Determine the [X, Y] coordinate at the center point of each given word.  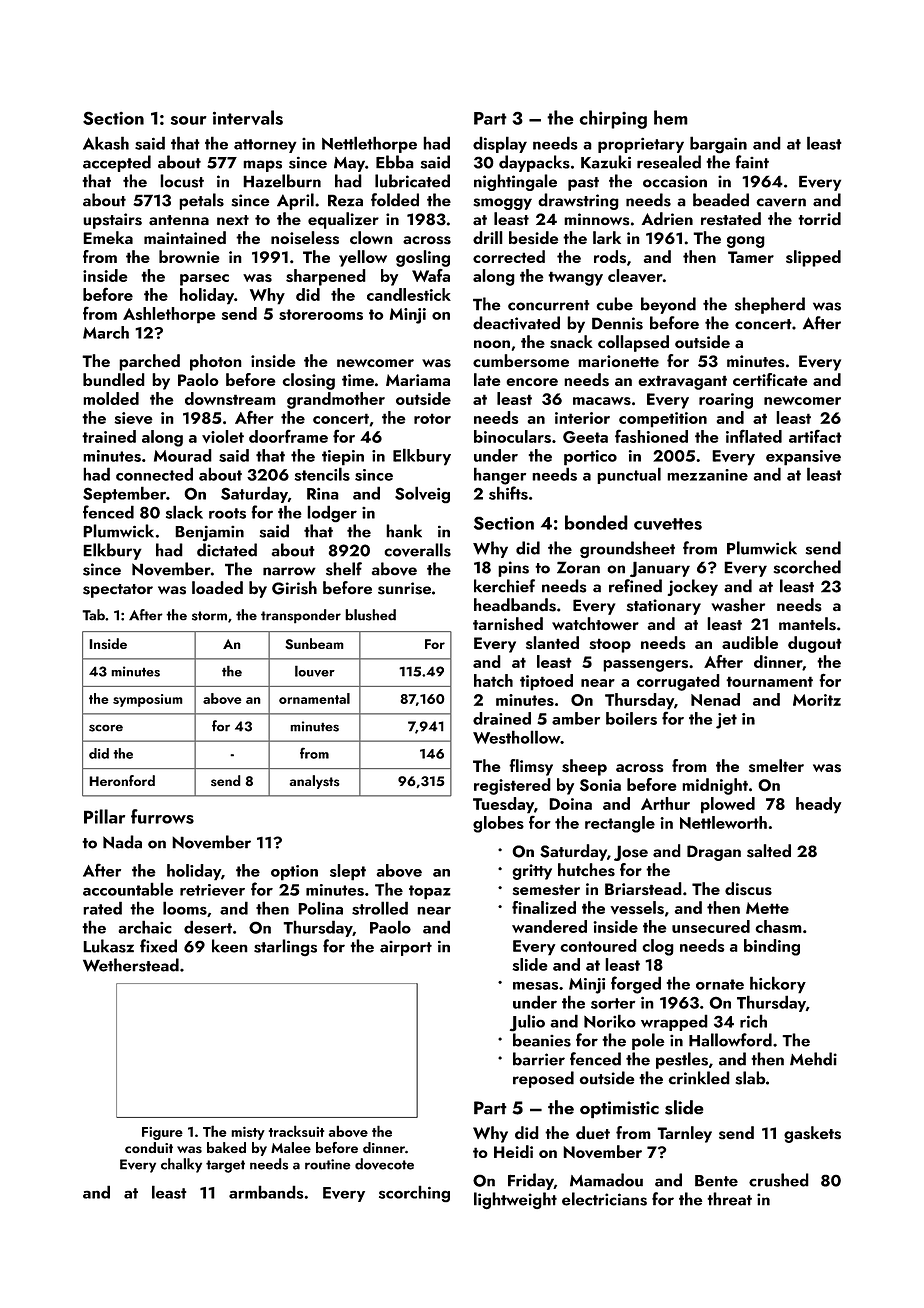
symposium [148, 700]
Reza [345, 200]
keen [230, 946]
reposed [543, 1079]
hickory [778, 985]
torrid [819, 218]
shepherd [770, 305]
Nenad [715, 699]
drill [488, 237]
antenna [179, 220]
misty [248, 1133]
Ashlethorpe [169, 315]
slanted [552, 642]
